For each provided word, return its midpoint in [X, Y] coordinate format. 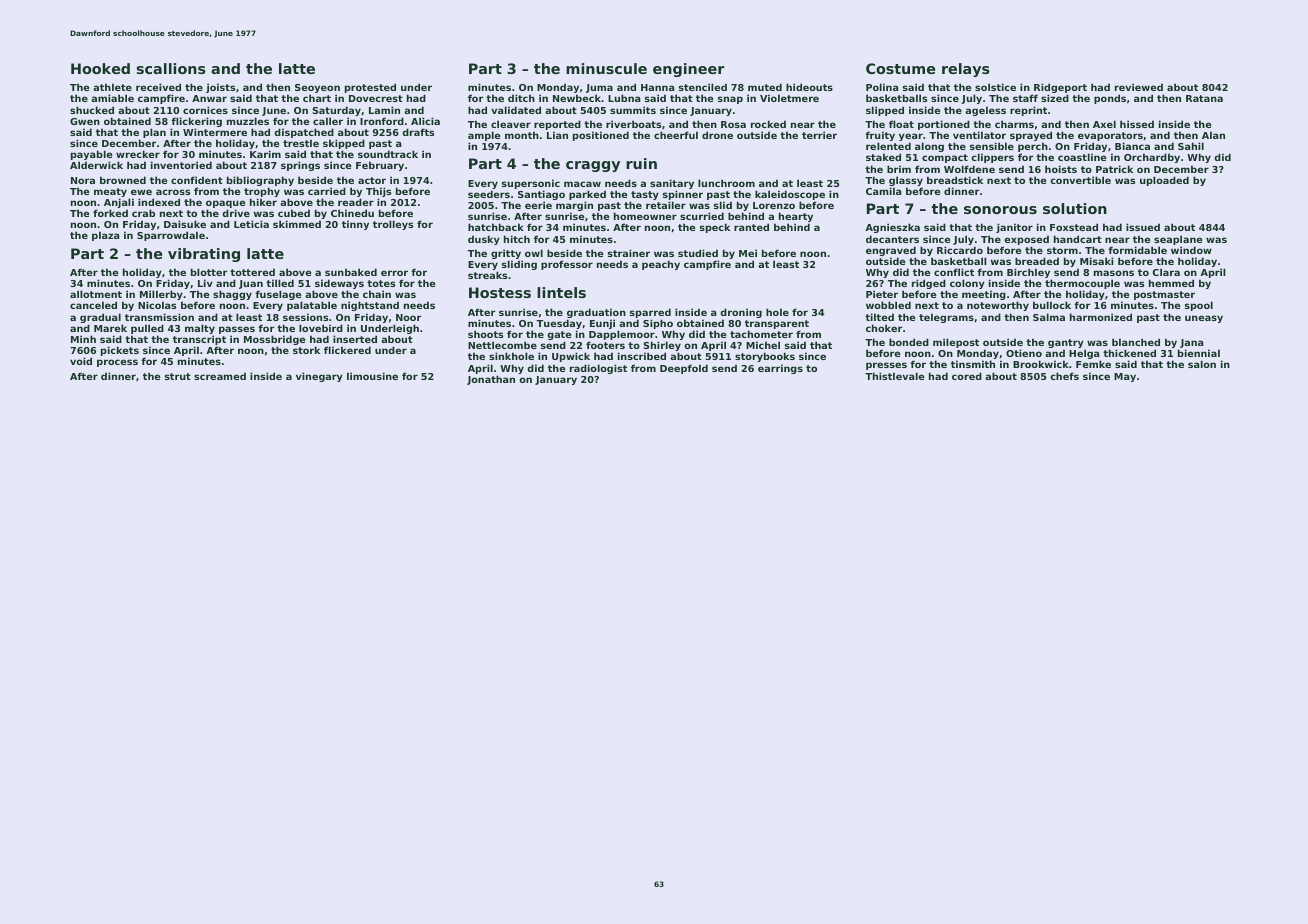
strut [178, 376]
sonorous [1000, 210]
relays [966, 70]
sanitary [672, 184]
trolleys [393, 225]
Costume [900, 68]
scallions [171, 68]
